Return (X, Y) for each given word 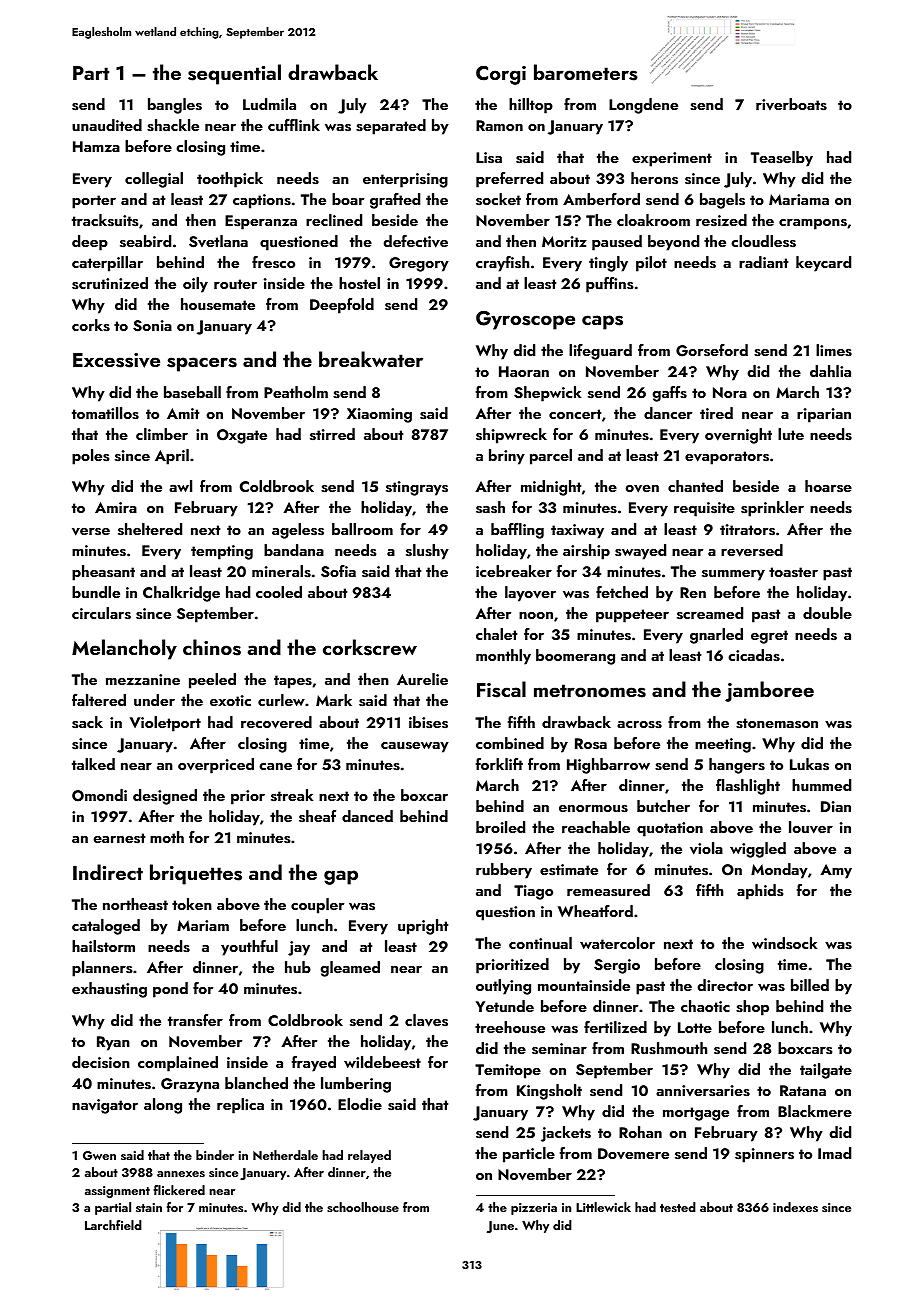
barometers (586, 72)
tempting (222, 552)
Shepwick (547, 394)
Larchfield (113, 1225)
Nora (730, 392)
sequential (234, 74)
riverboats (791, 104)
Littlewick (603, 1207)
